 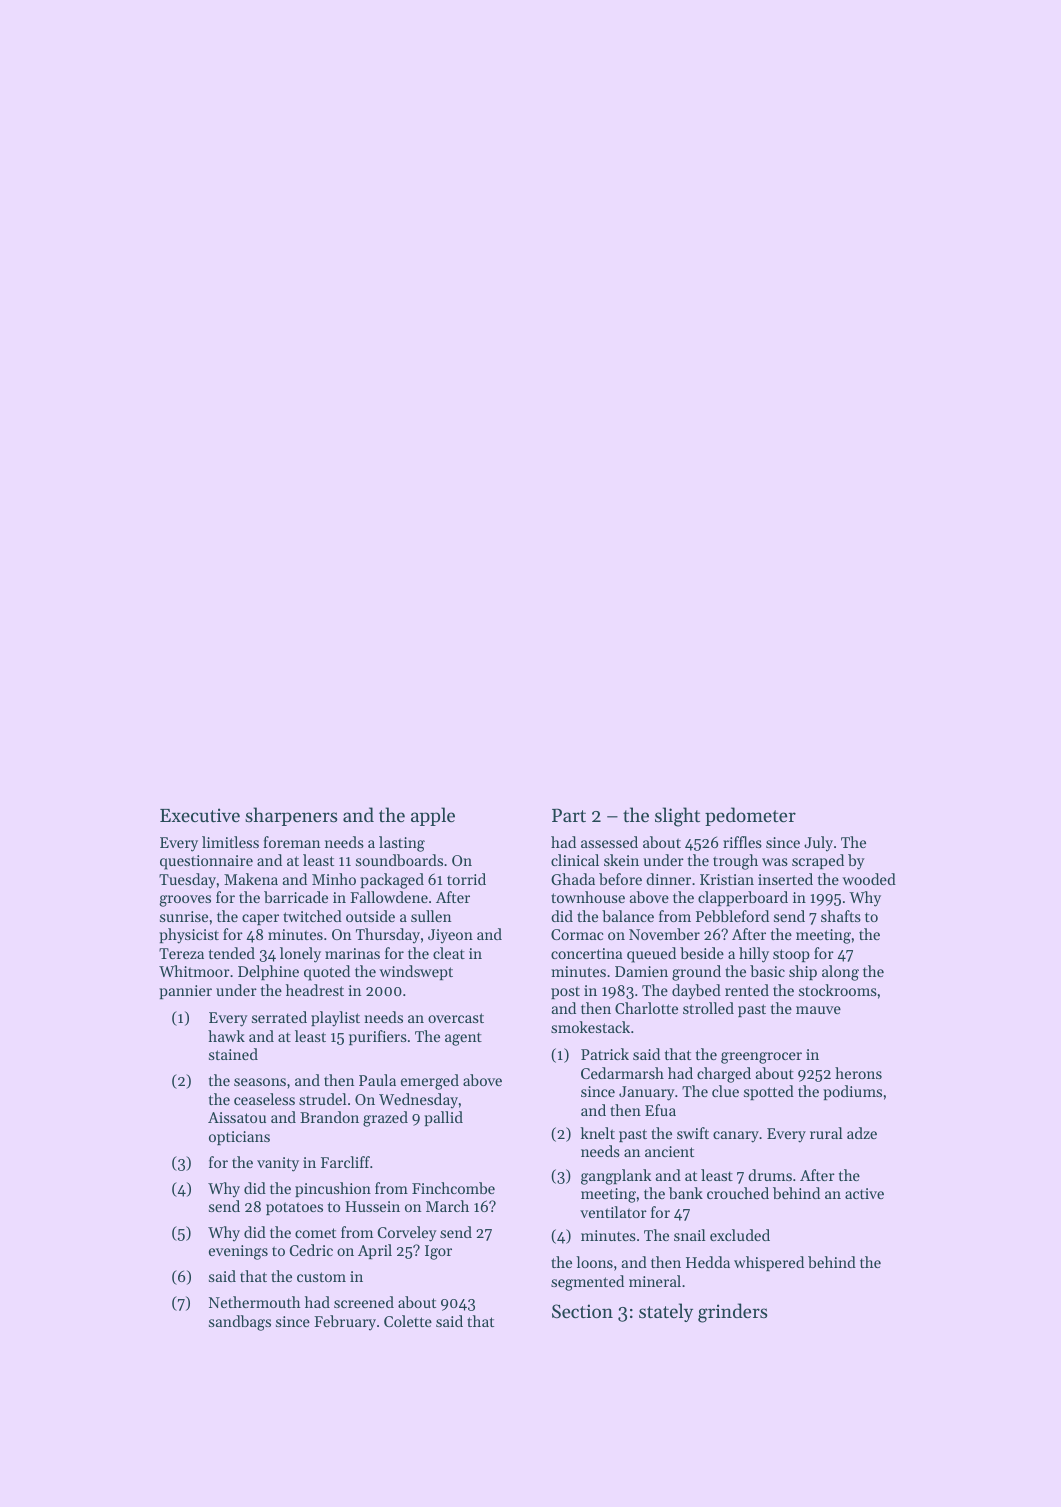 I want to click on Pebbleford, so click(x=732, y=916).
